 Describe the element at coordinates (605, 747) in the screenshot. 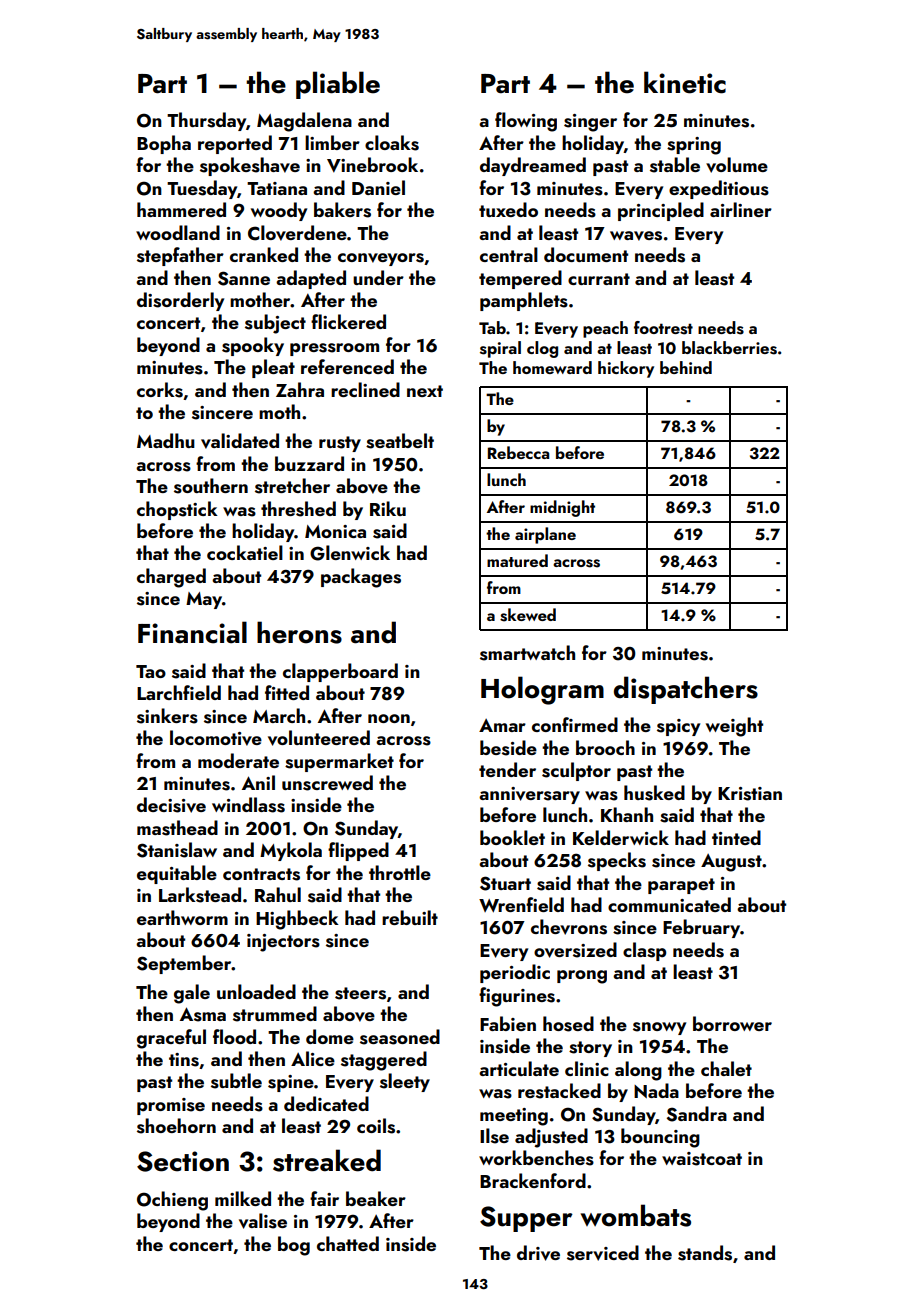

I see `brooch` at that location.
